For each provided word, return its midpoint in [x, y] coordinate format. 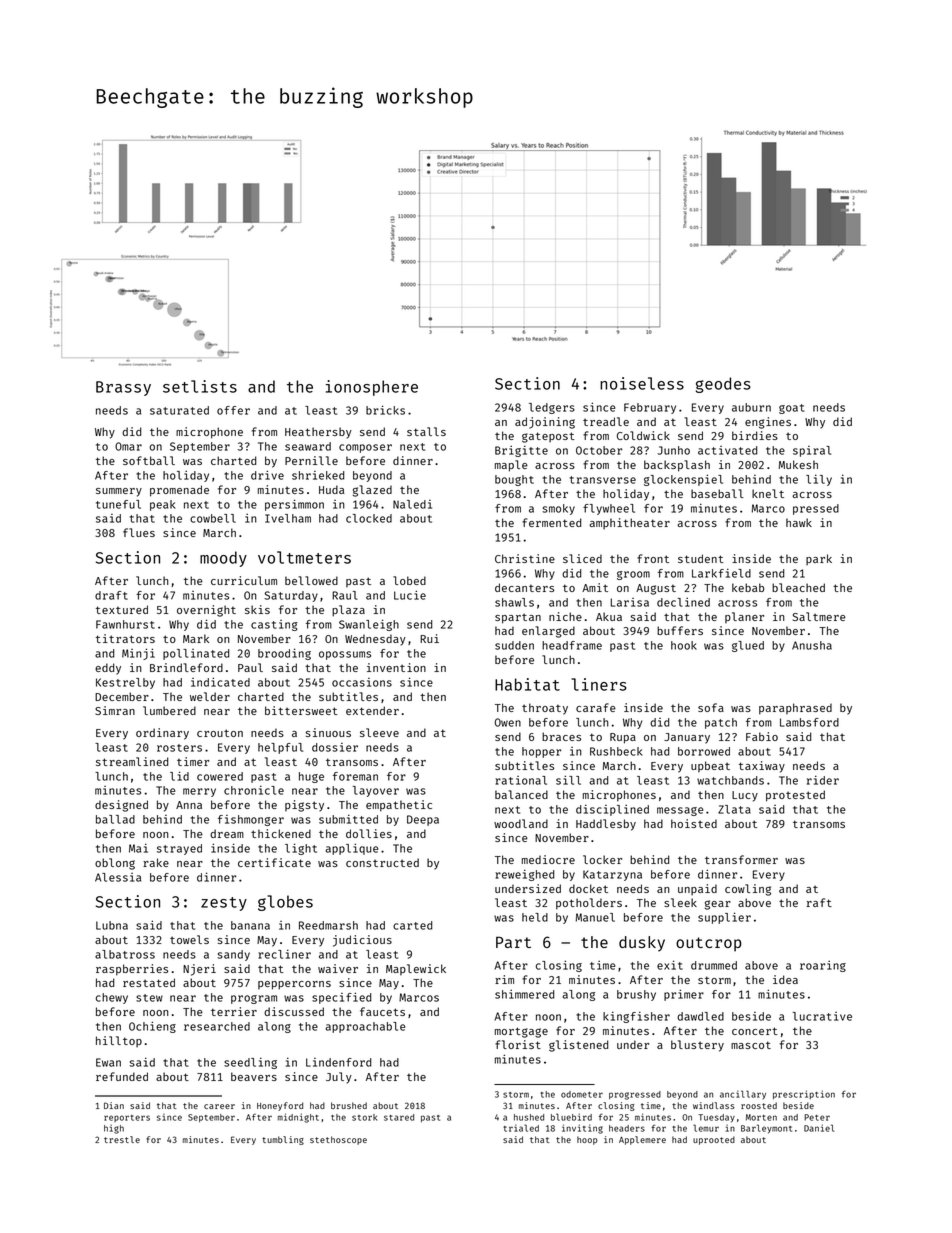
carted [412, 925]
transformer [741, 859]
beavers [254, 1076]
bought [514, 480]
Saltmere [819, 616]
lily [819, 480]
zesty [224, 904]
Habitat [527, 684]
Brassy [123, 388]
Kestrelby [125, 683]
